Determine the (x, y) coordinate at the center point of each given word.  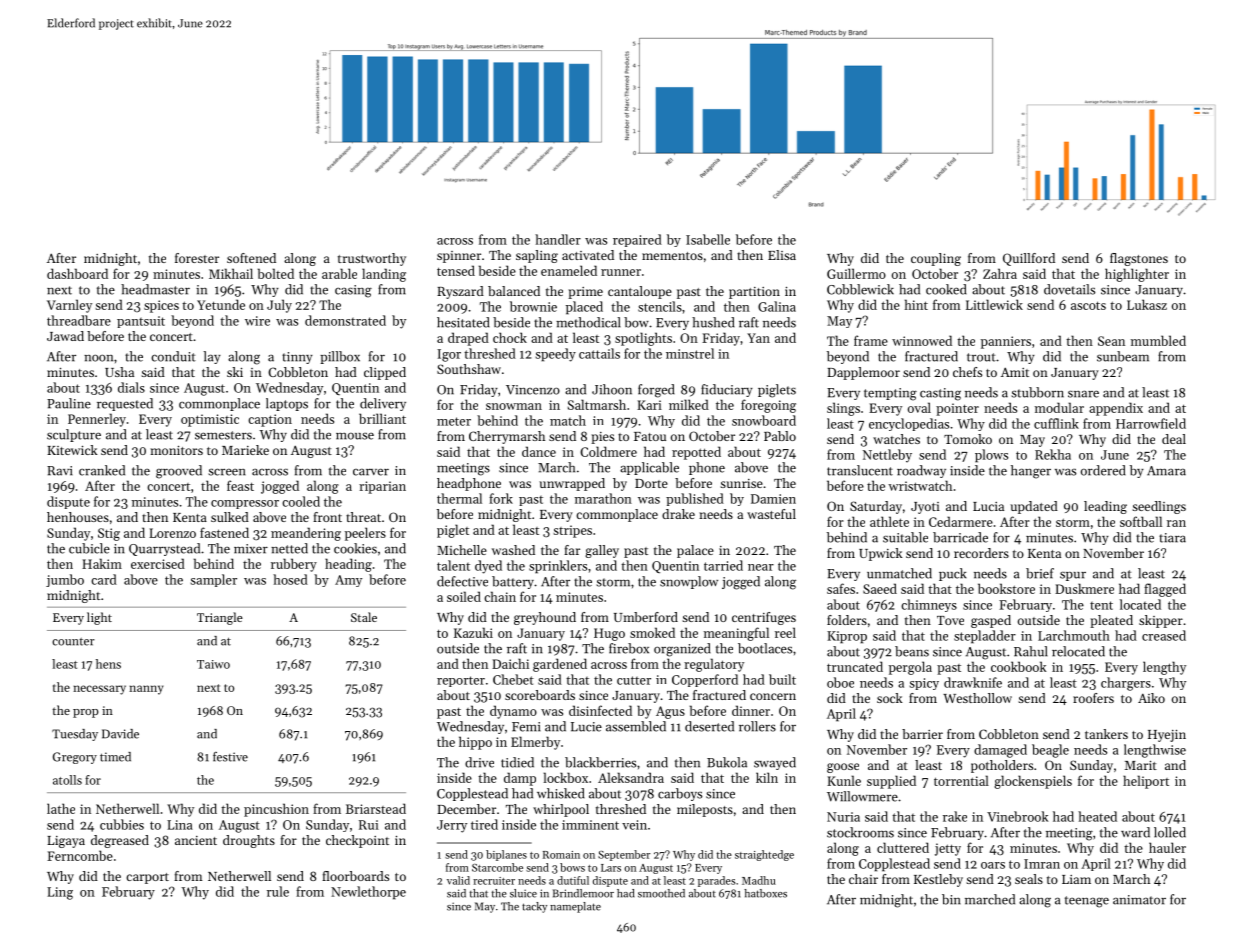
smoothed (661, 893)
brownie (533, 306)
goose (843, 768)
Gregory (75, 758)
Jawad (65, 336)
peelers (365, 534)
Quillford (1029, 259)
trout (981, 357)
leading (1105, 507)
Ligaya (66, 842)
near (761, 567)
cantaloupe (640, 292)
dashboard (77, 273)
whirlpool (561, 810)
